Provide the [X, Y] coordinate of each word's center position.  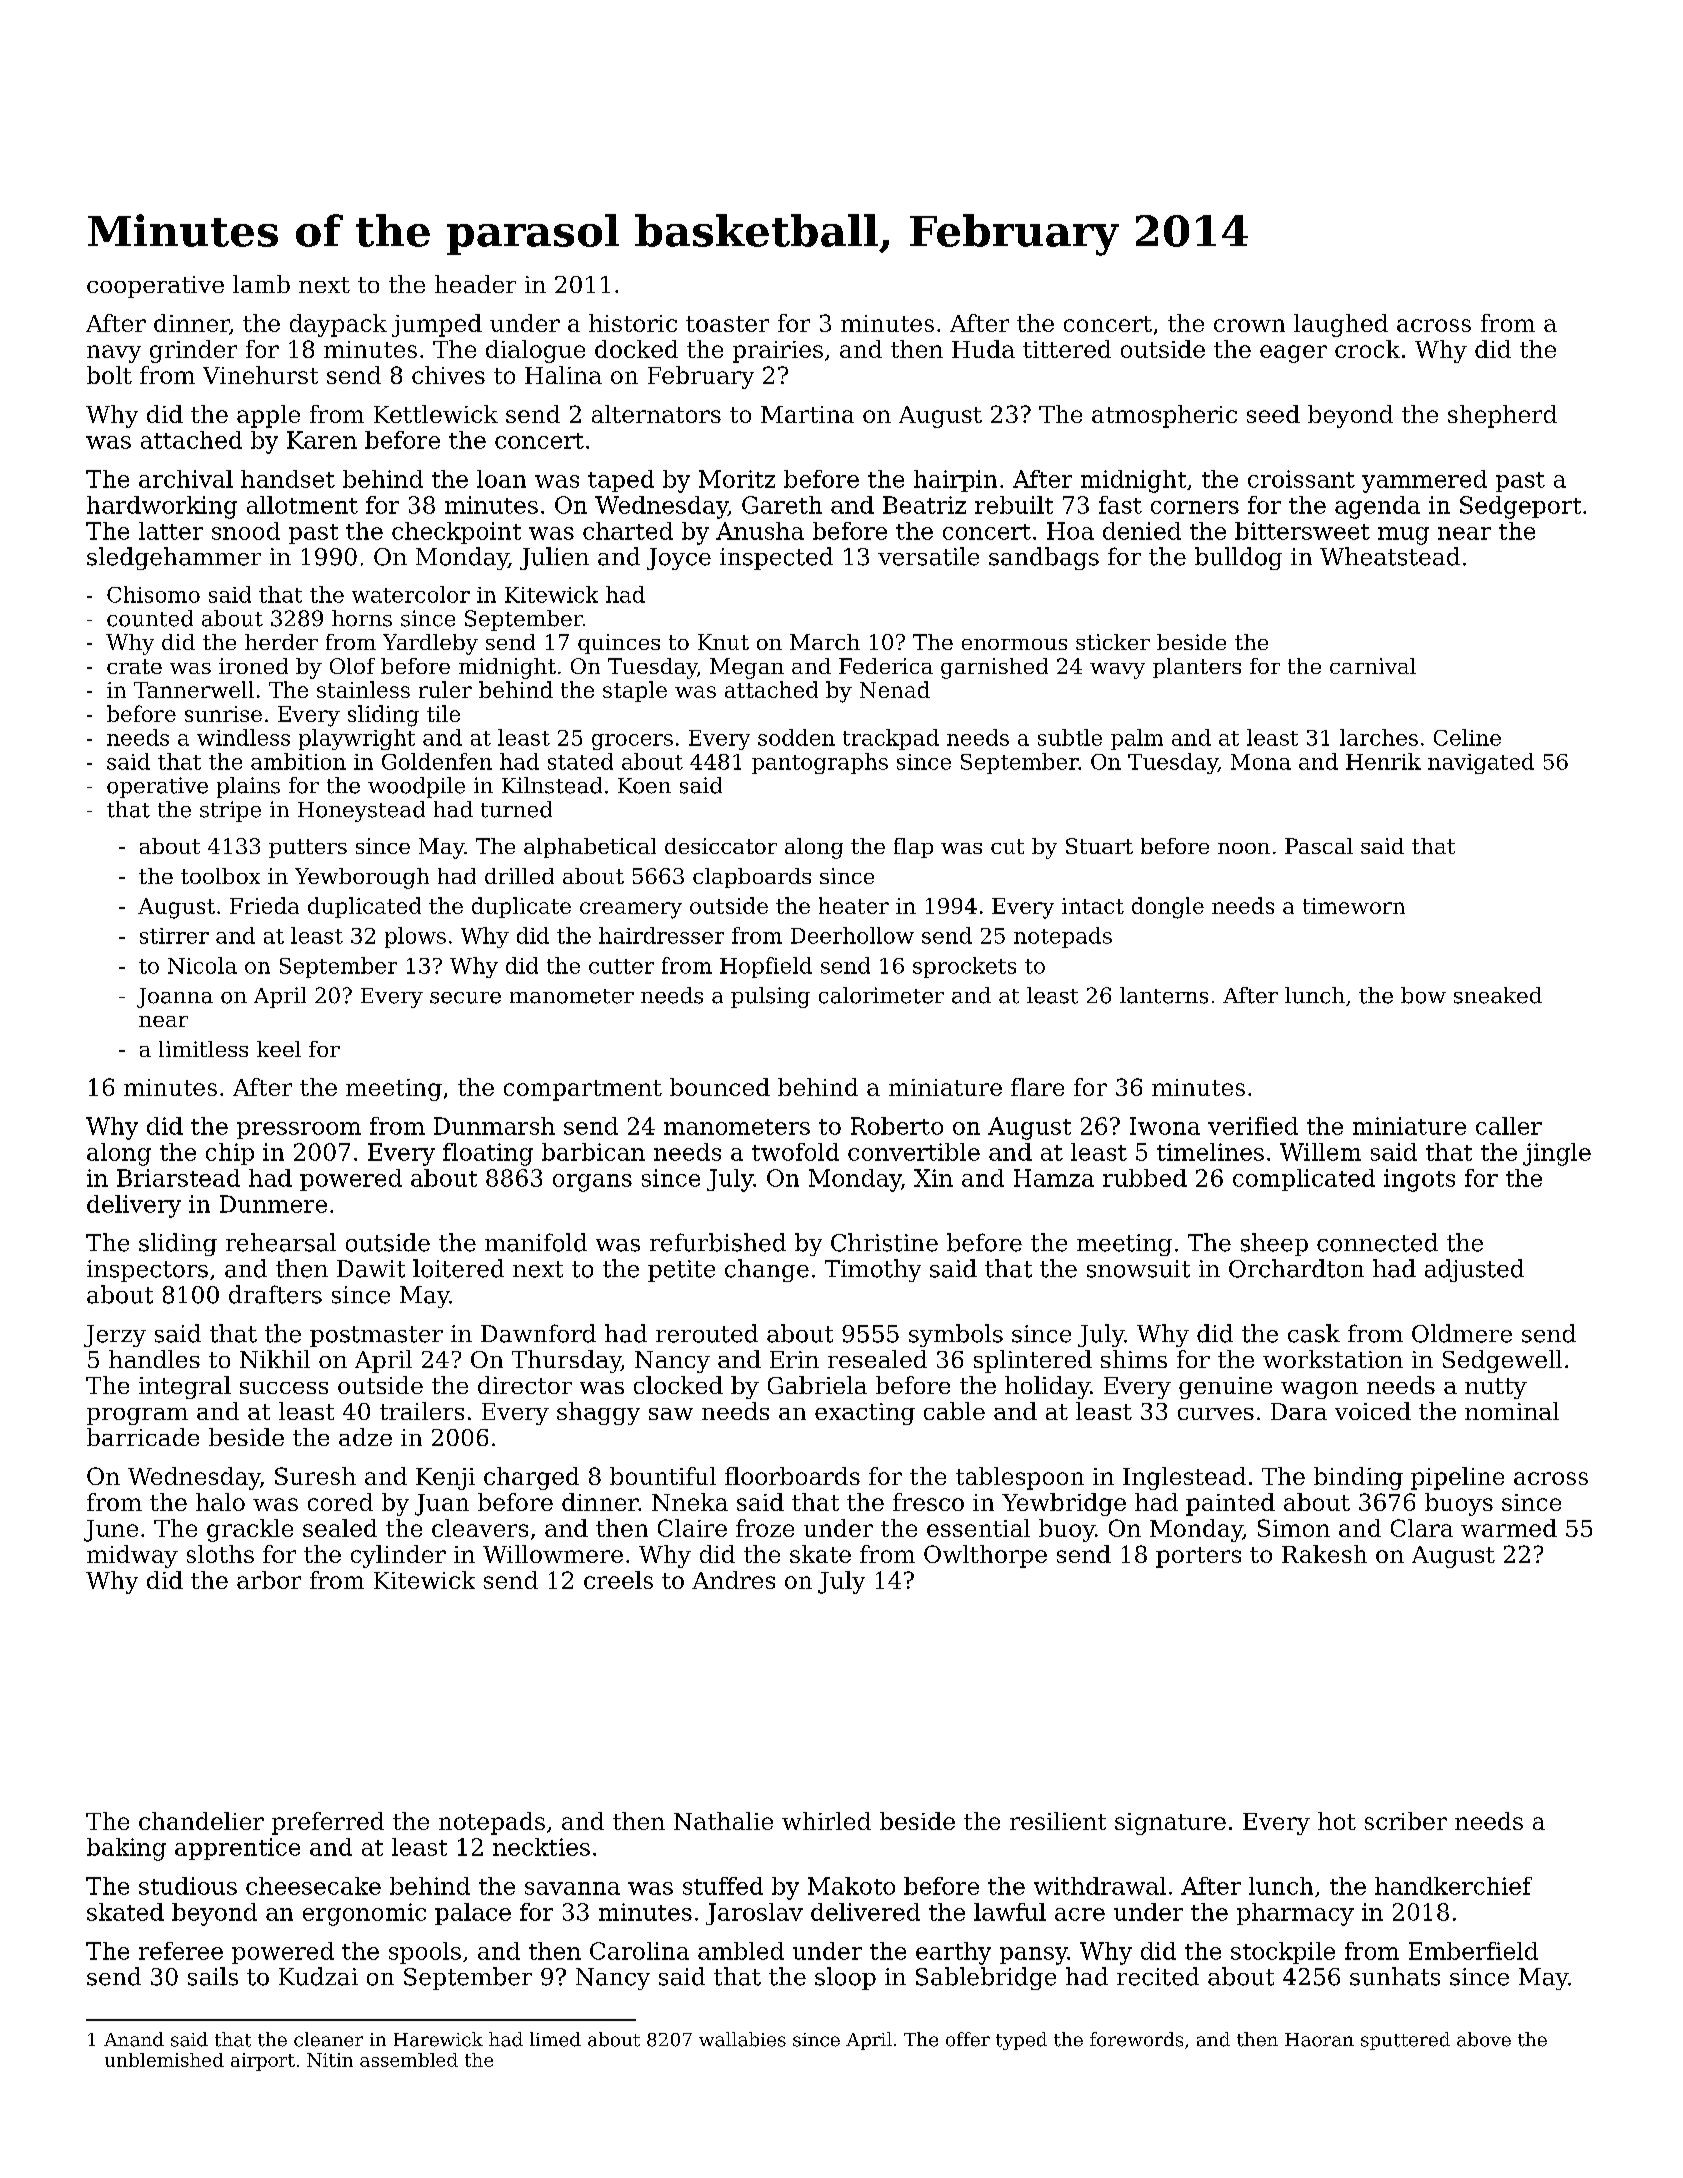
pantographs [820, 763]
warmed [1509, 1528]
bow [1423, 995]
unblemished [164, 2060]
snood [246, 531]
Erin [794, 1359]
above [1484, 2039]
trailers [422, 1411]
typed [1021, 2041]
